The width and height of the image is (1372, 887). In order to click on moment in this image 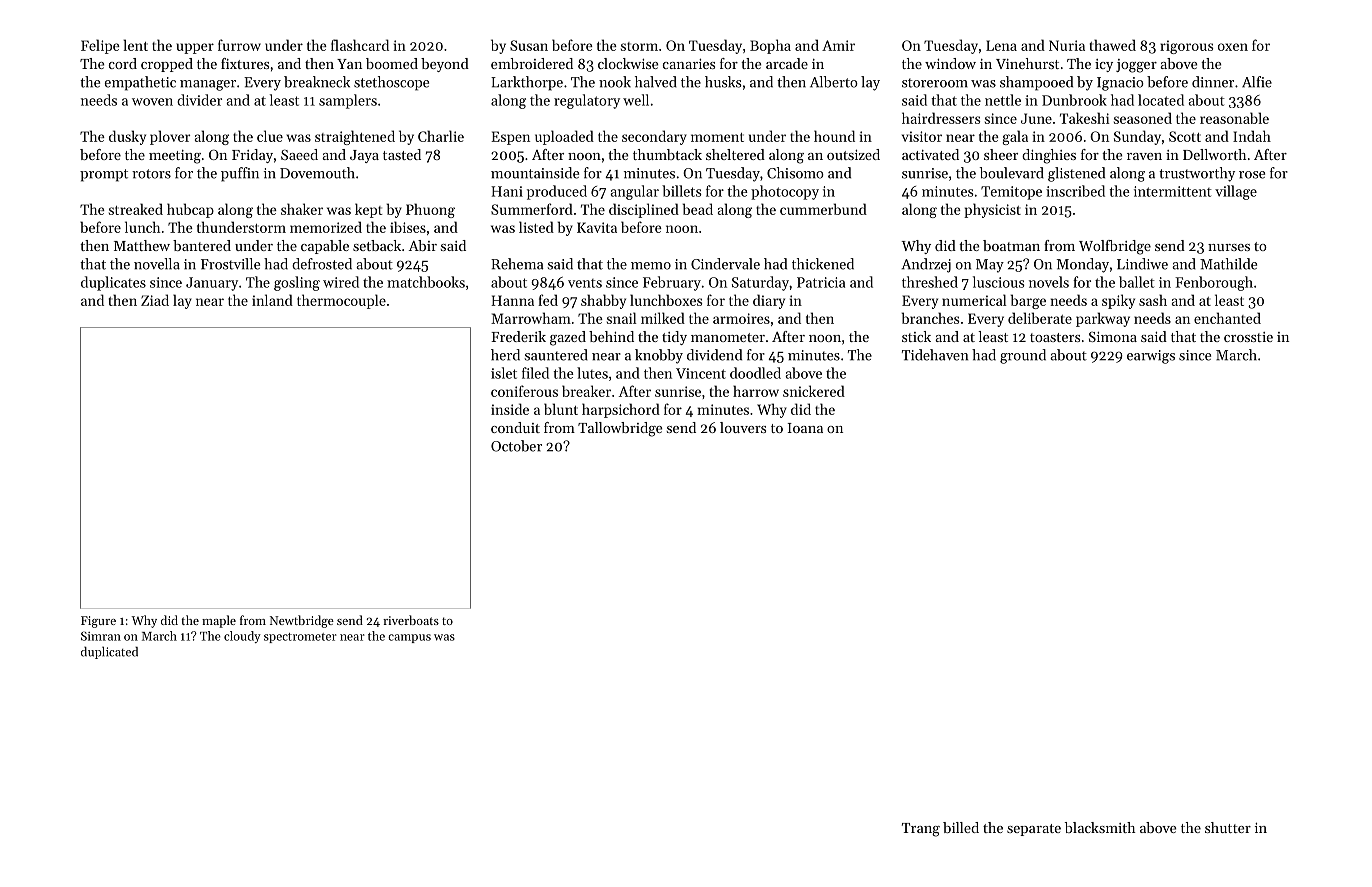, I will do `click(717, 137)`.
